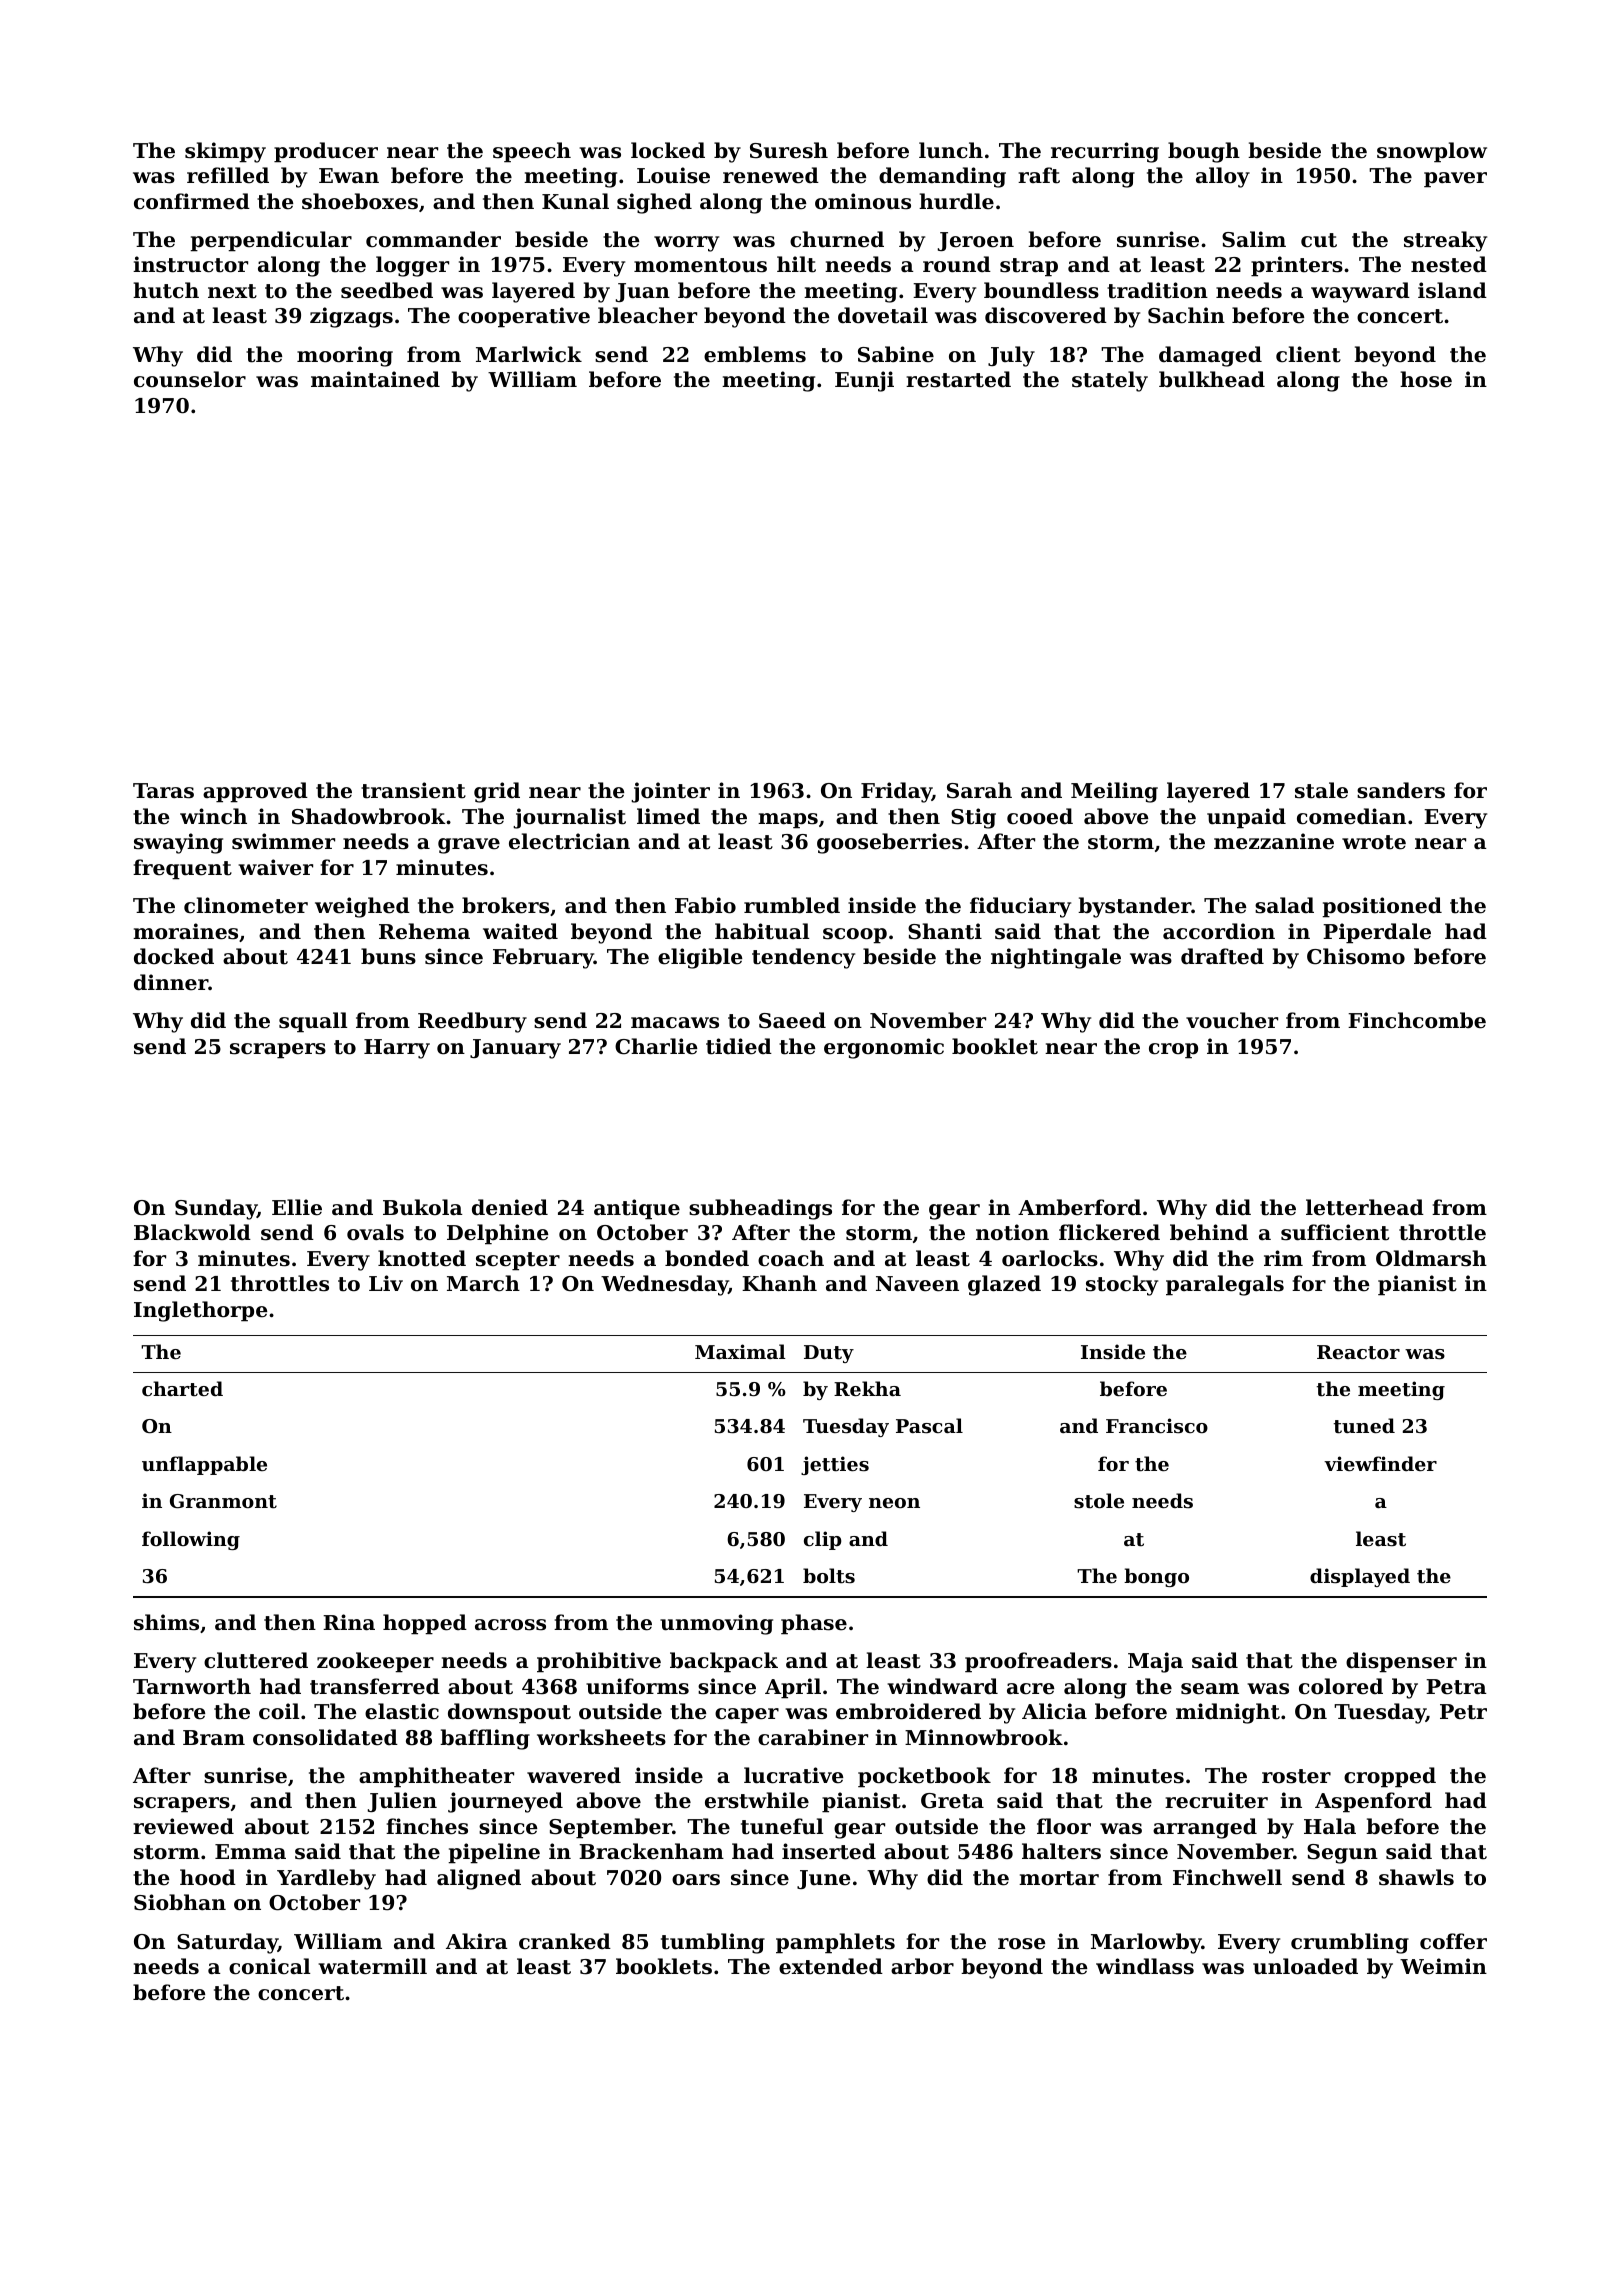 This page has width=1620, height=2292. Describe the element at coordinates (192, 201) in the page. I see `confirmed` at that location.
